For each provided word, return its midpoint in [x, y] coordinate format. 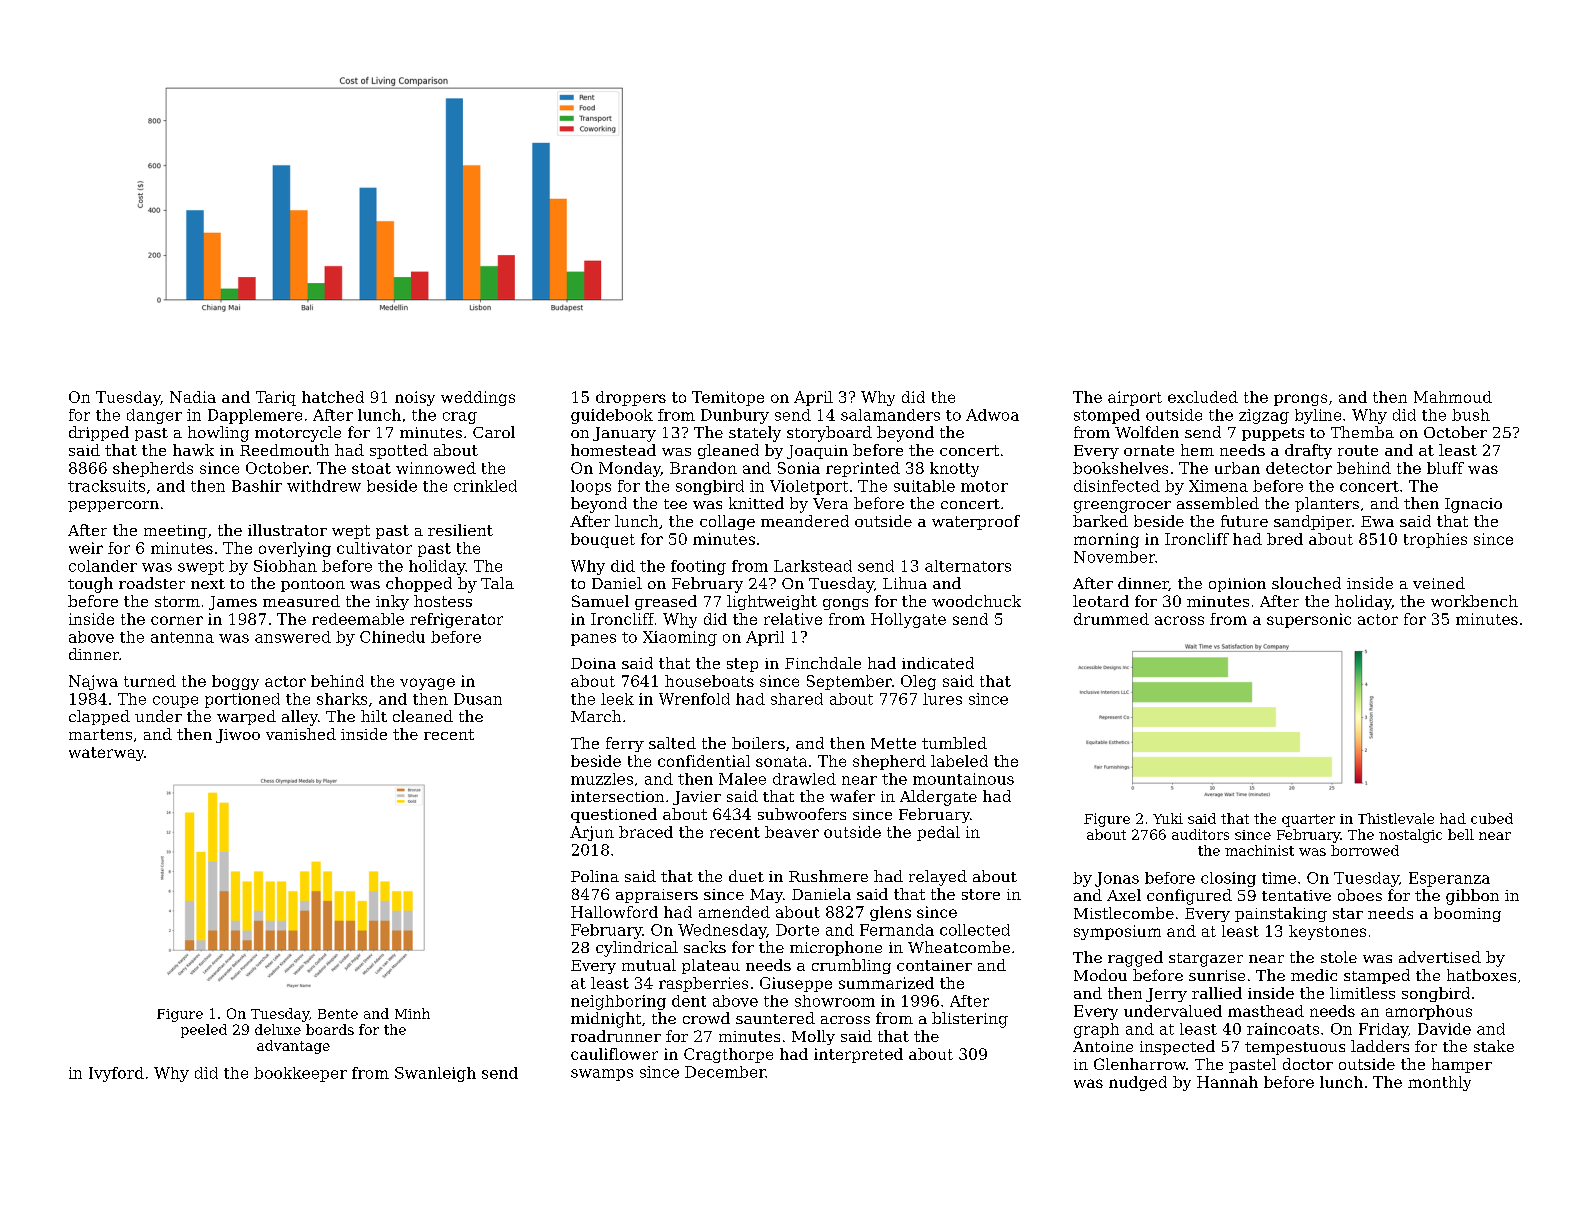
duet [746, 876]
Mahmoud [1453, 397]
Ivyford [116, 1074]
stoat [371, 468]
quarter [1308, 820]
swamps [602, 1075]
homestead [613, 450]
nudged [1138, 1083]
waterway [106, 754]
